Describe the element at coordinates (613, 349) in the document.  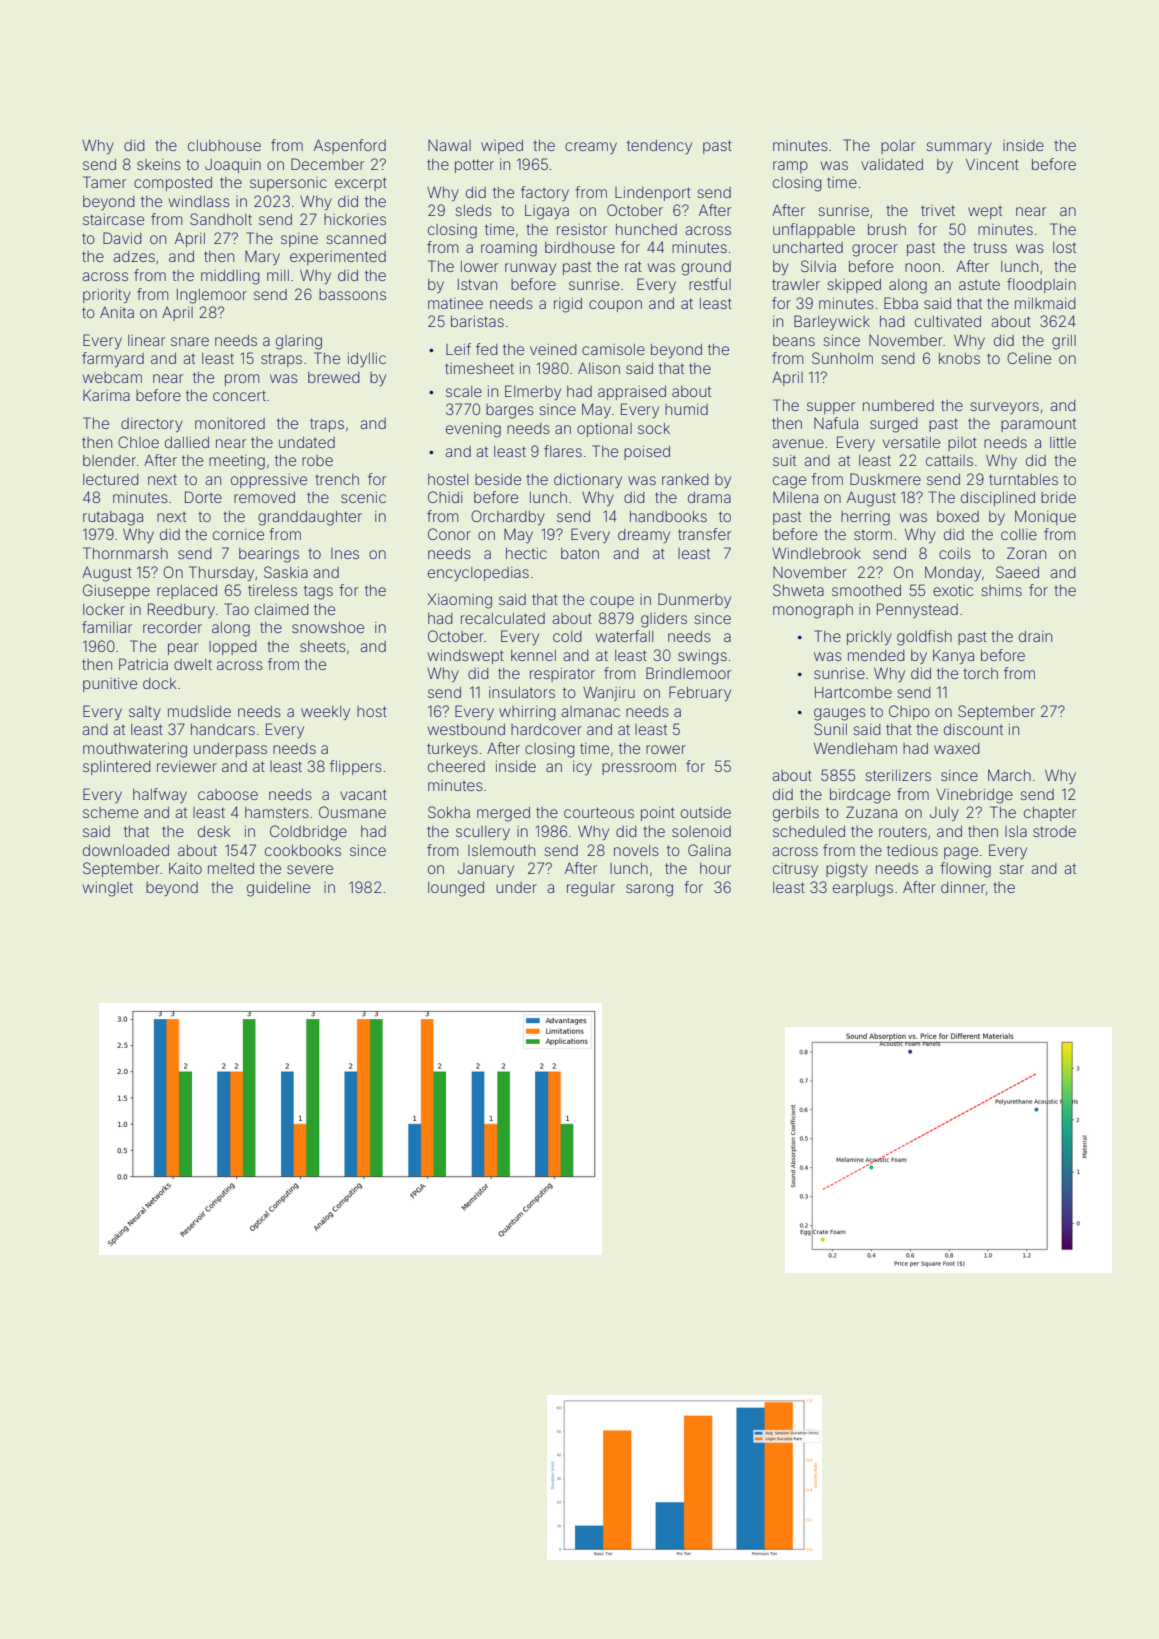
I see `camisole` at that location.
